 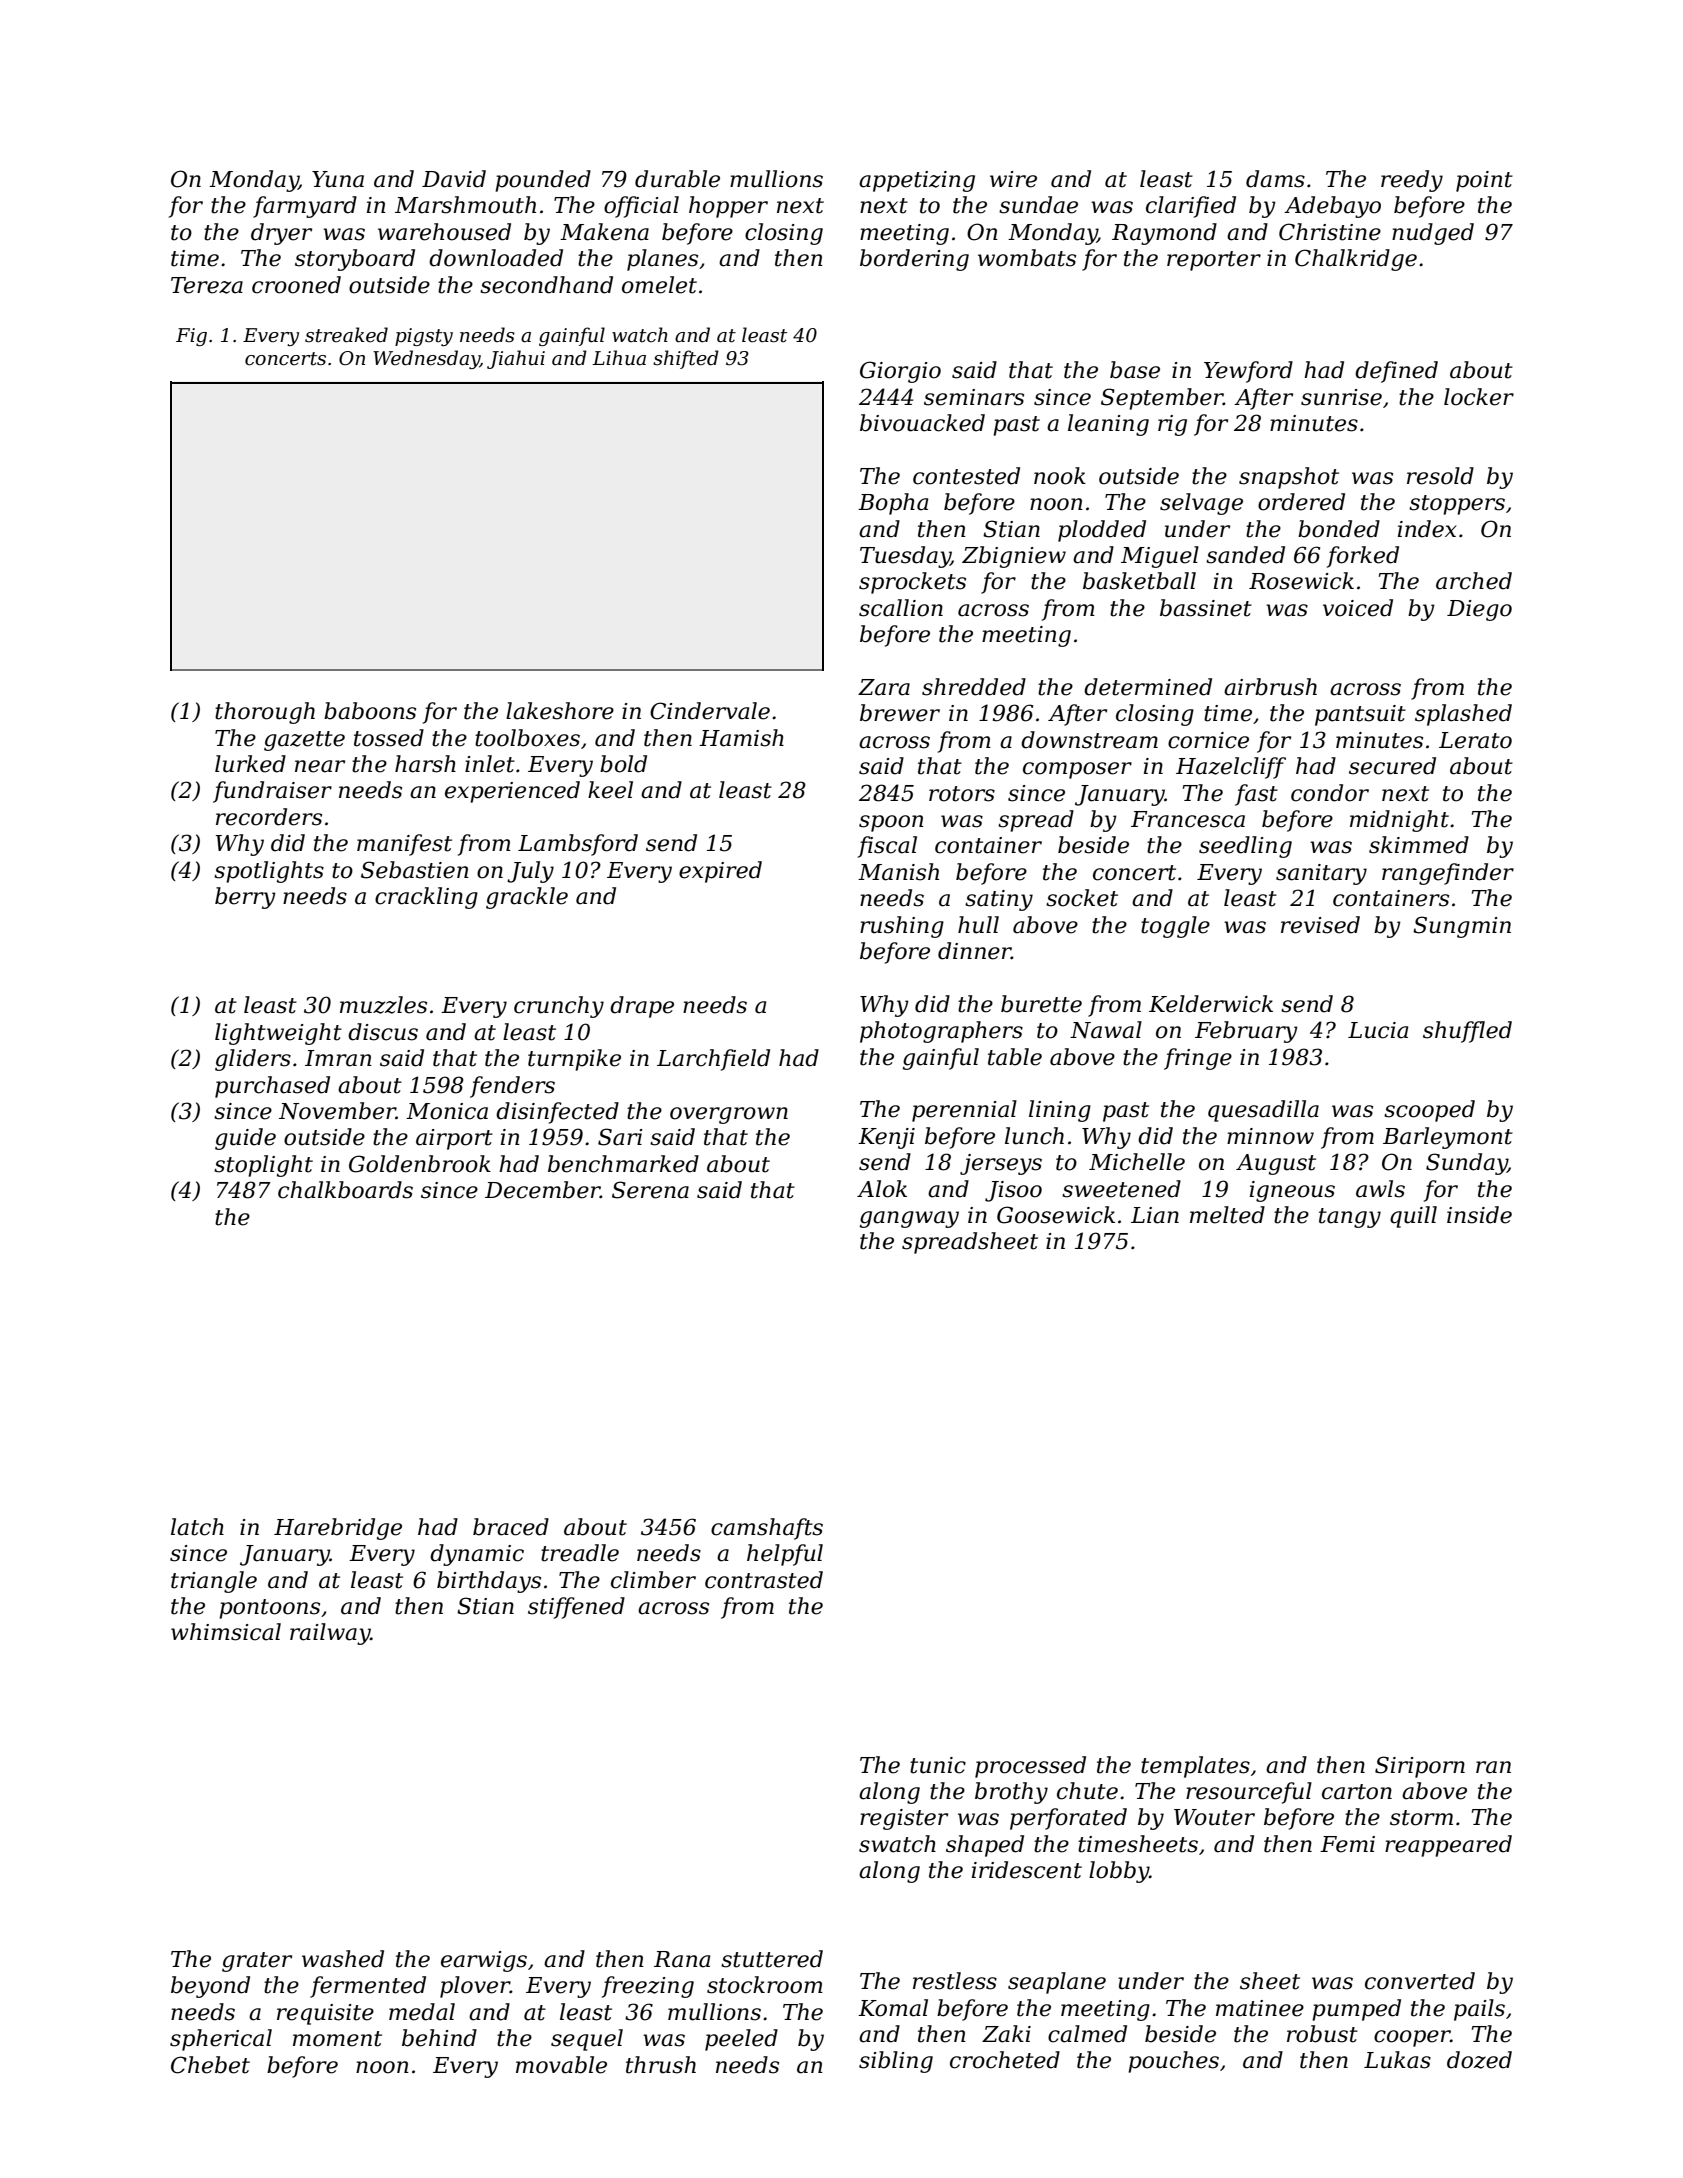 What do you see at coordinates (245, 898) in the screenshot?
I see `berry` at bounding box center [245, 898].
